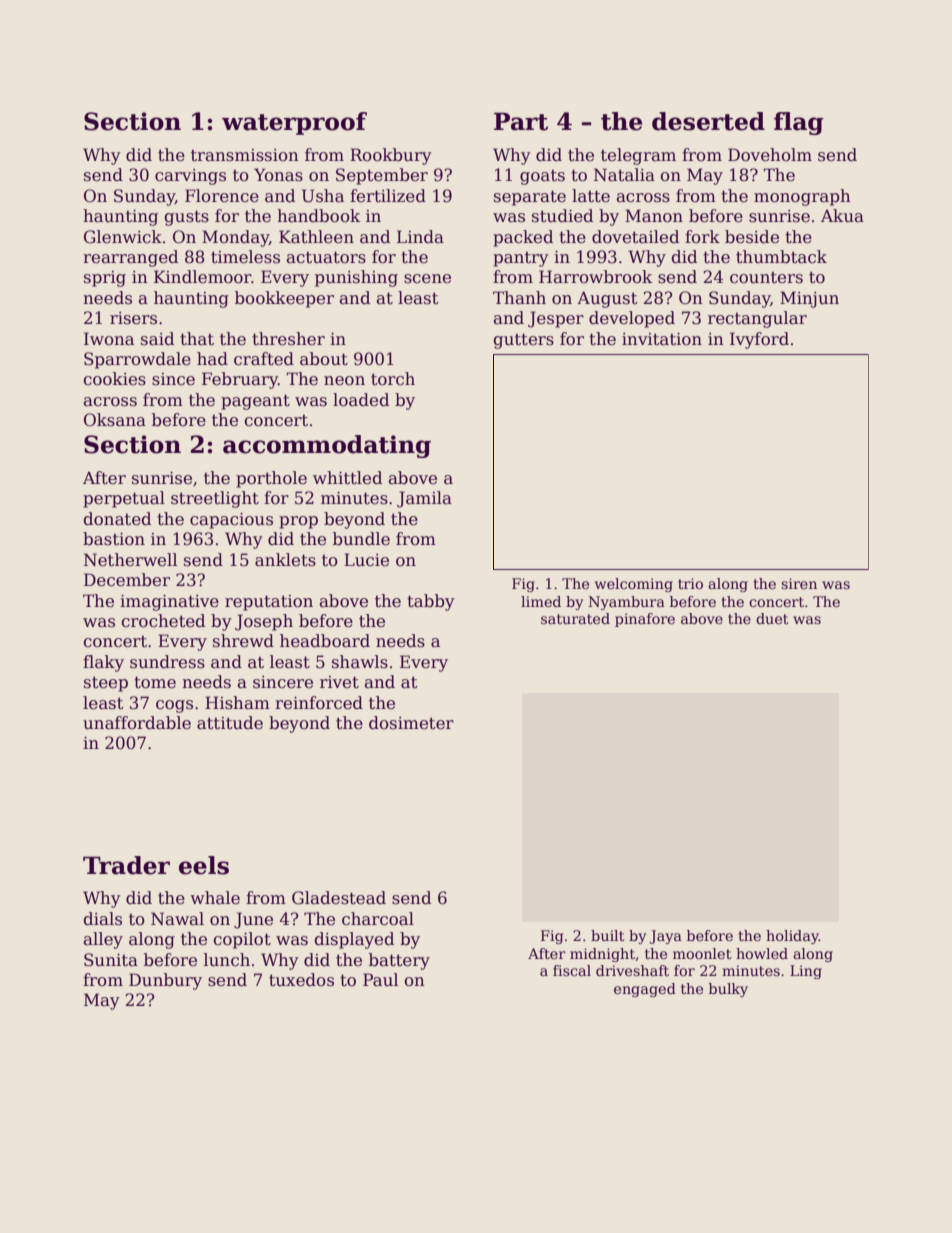 Image resolution: width=952 pixels, height=1233 pixels. What do you see at coordinates (294, 123) in the screenshot?
I see `waterproof` at bounding box center [294, 123].
